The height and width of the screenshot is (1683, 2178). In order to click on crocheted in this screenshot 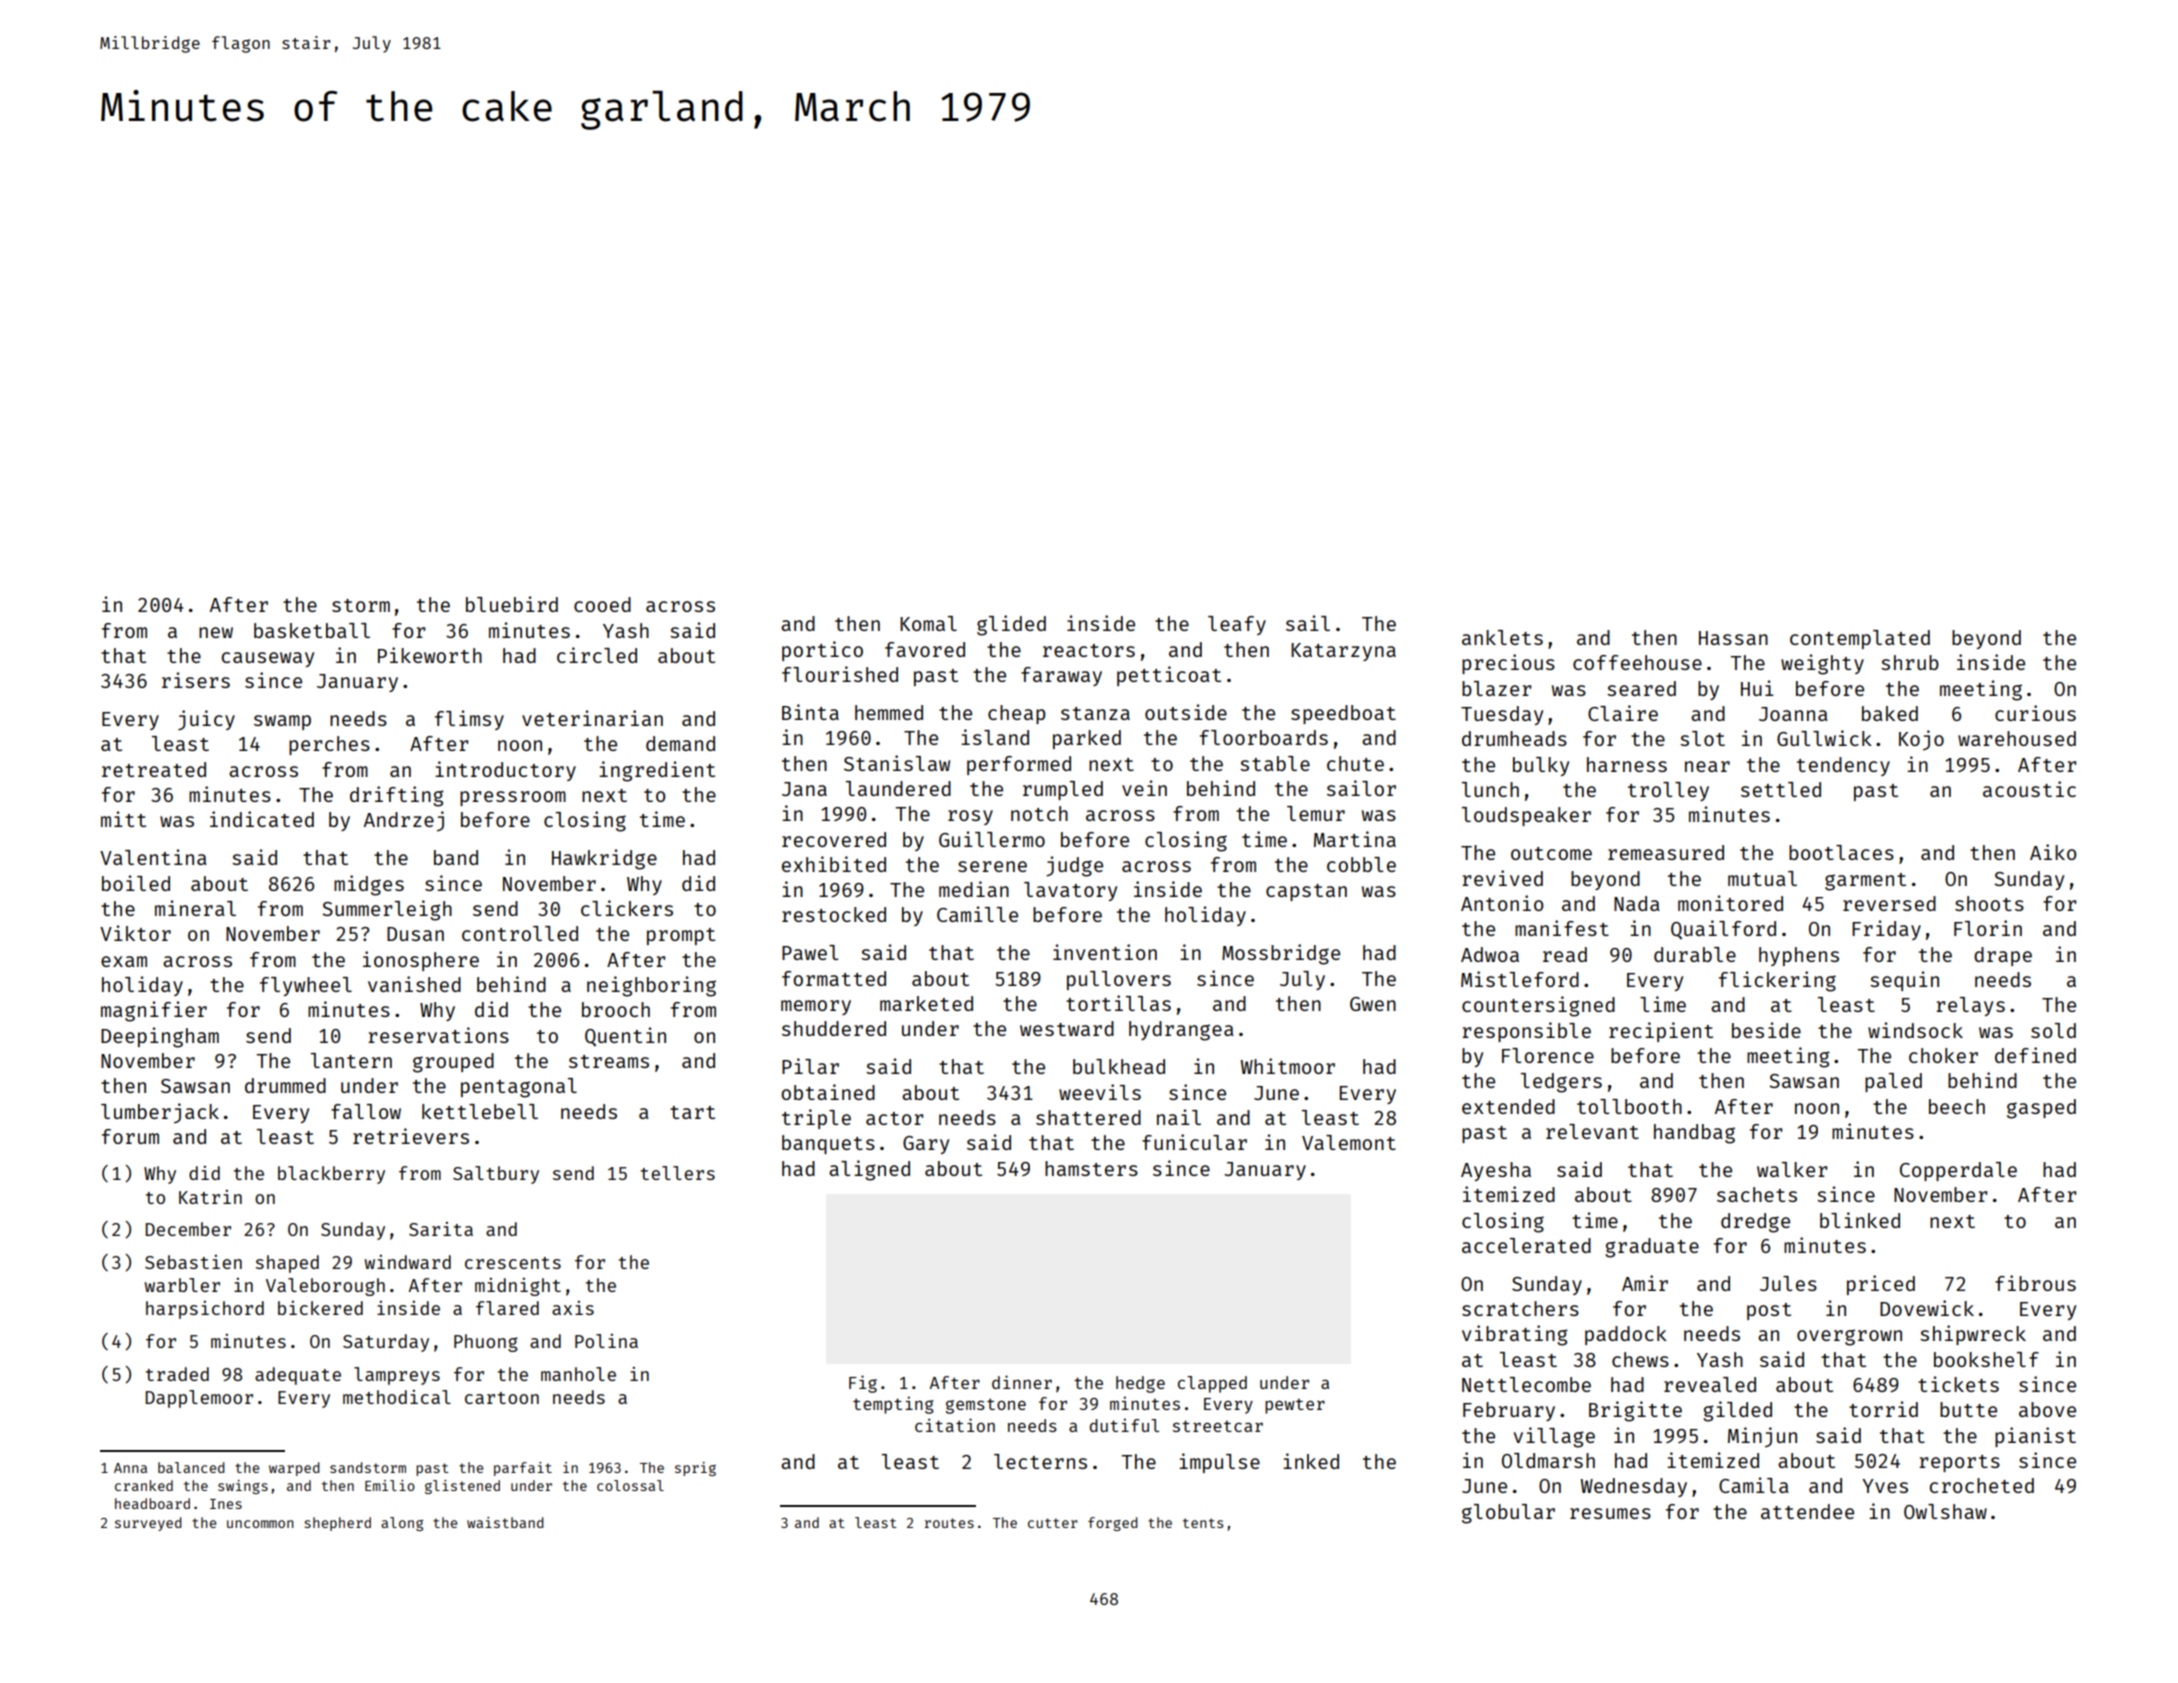, I will do `click(1981, 1485)`.
